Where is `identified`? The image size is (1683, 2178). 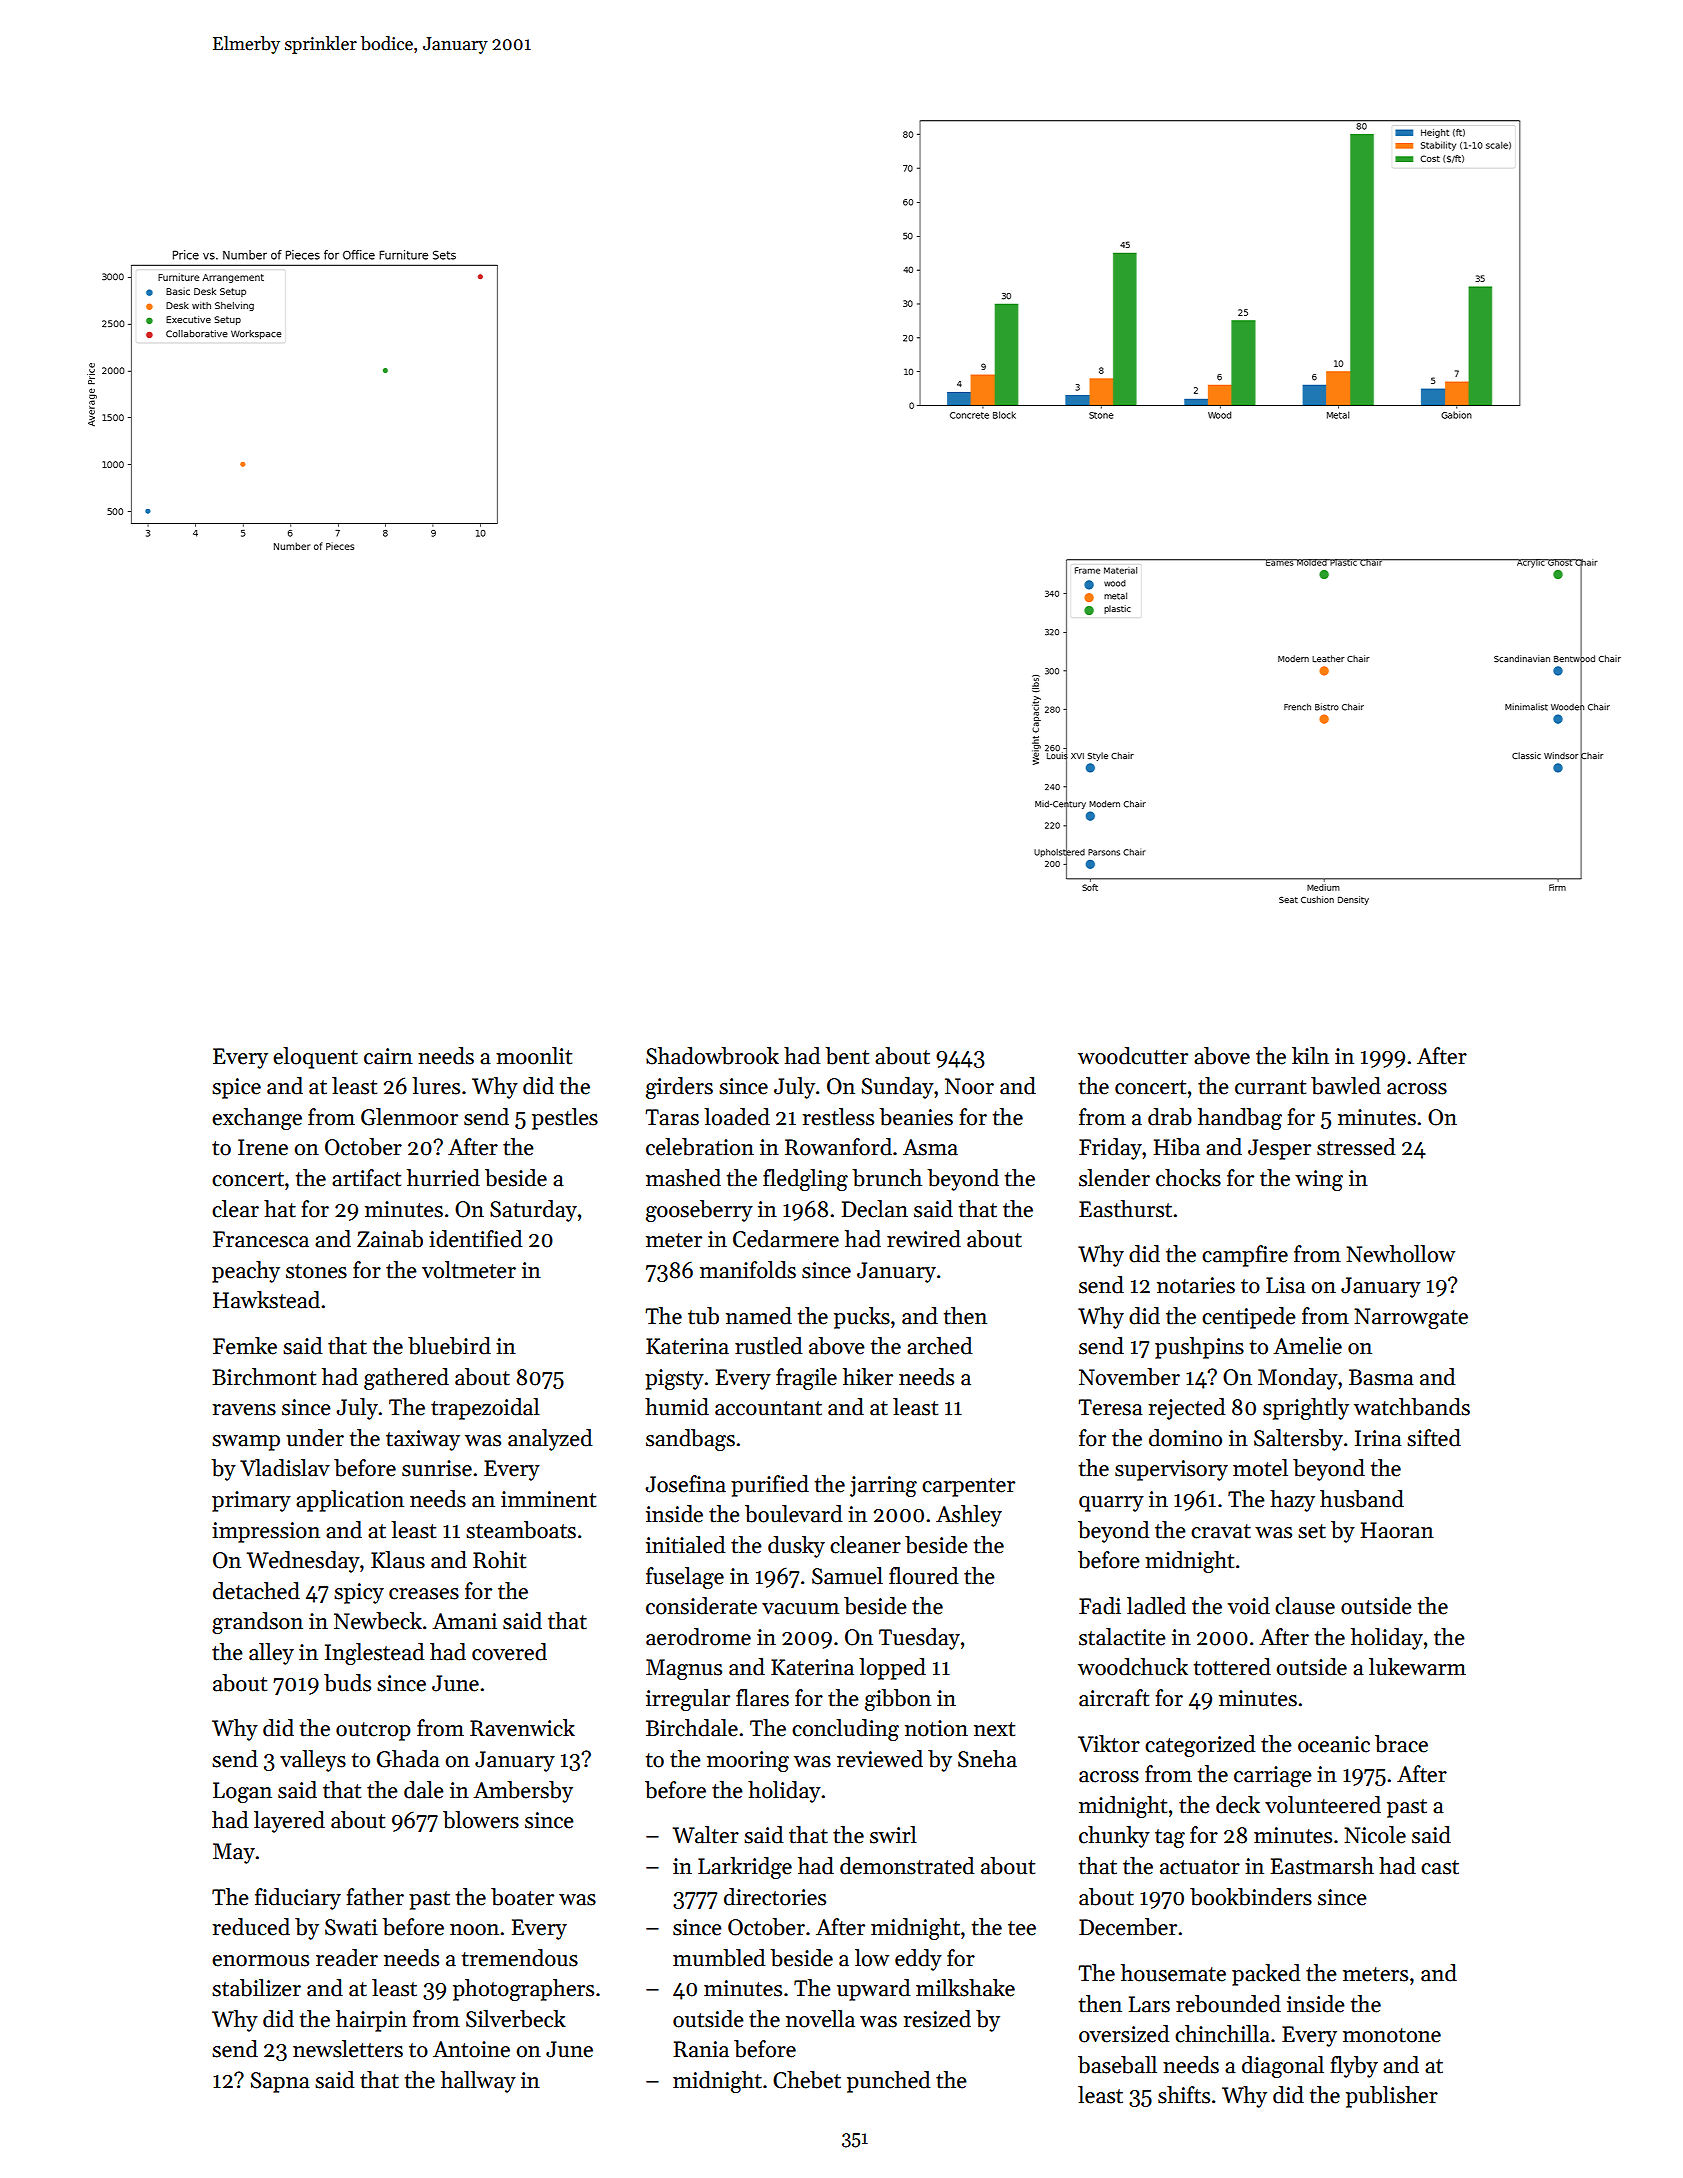
identified is located at coordinates (475, 1239).
